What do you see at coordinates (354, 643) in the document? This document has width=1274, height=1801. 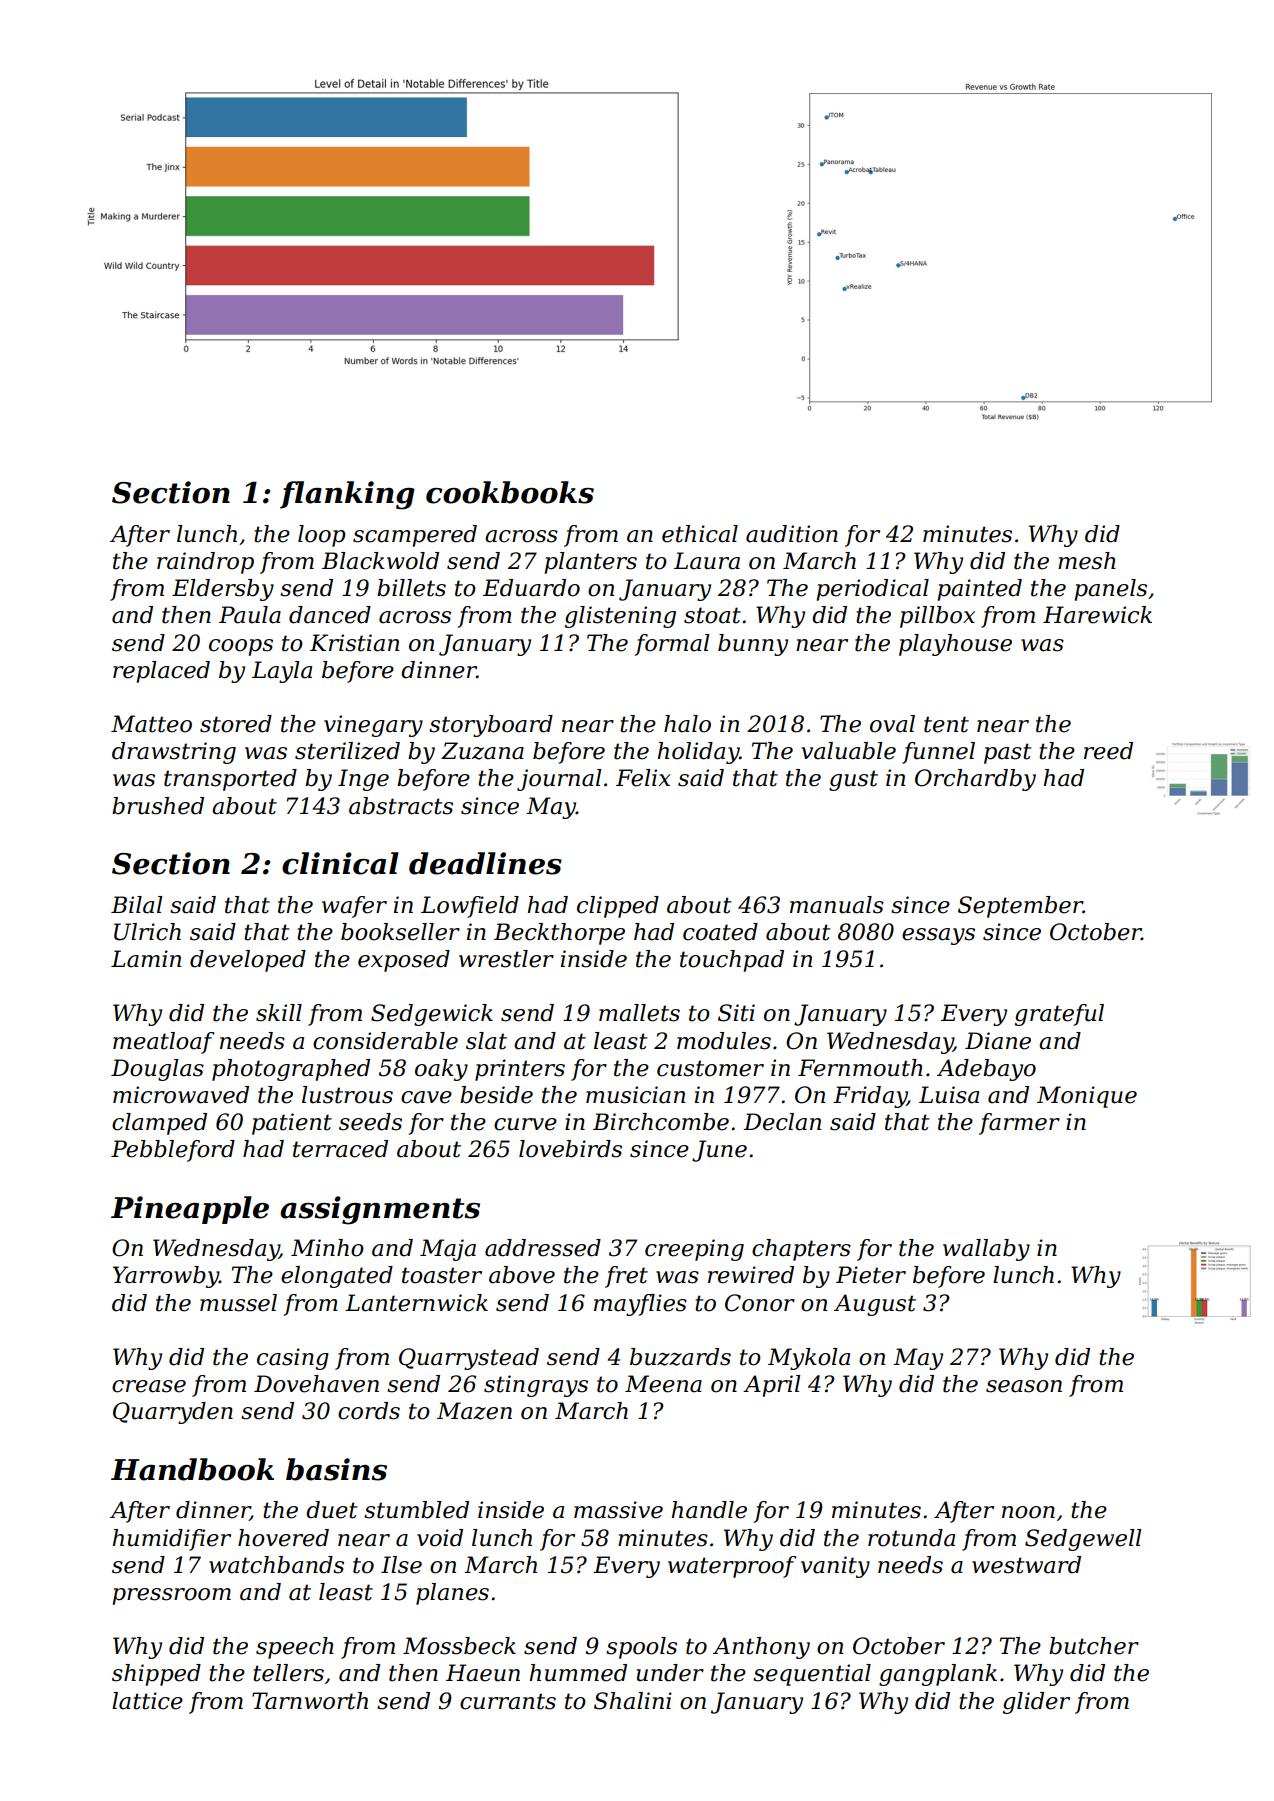 I see `Kristian` at bounding box center [354, 643].
